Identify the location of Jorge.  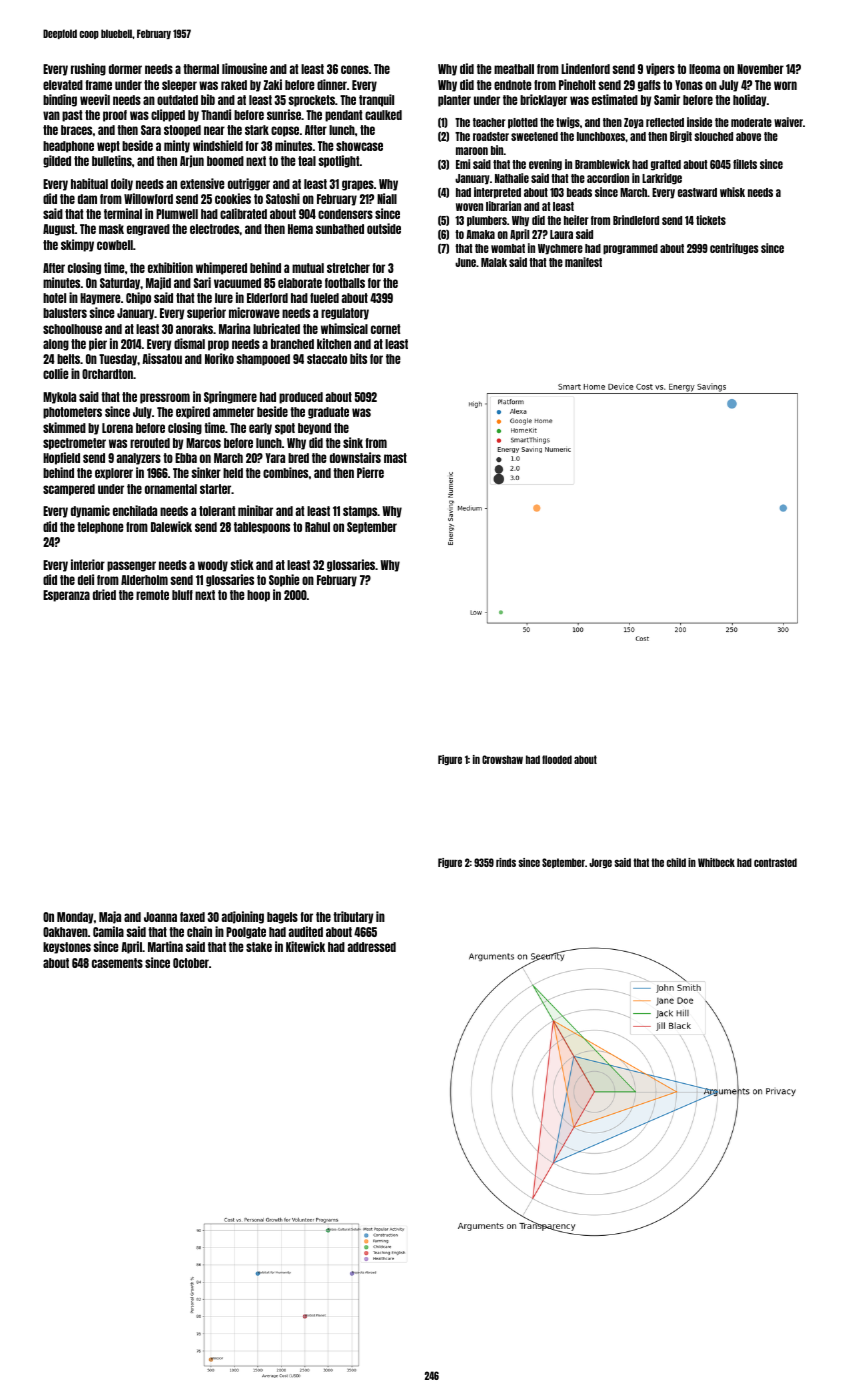
(600, 863).
